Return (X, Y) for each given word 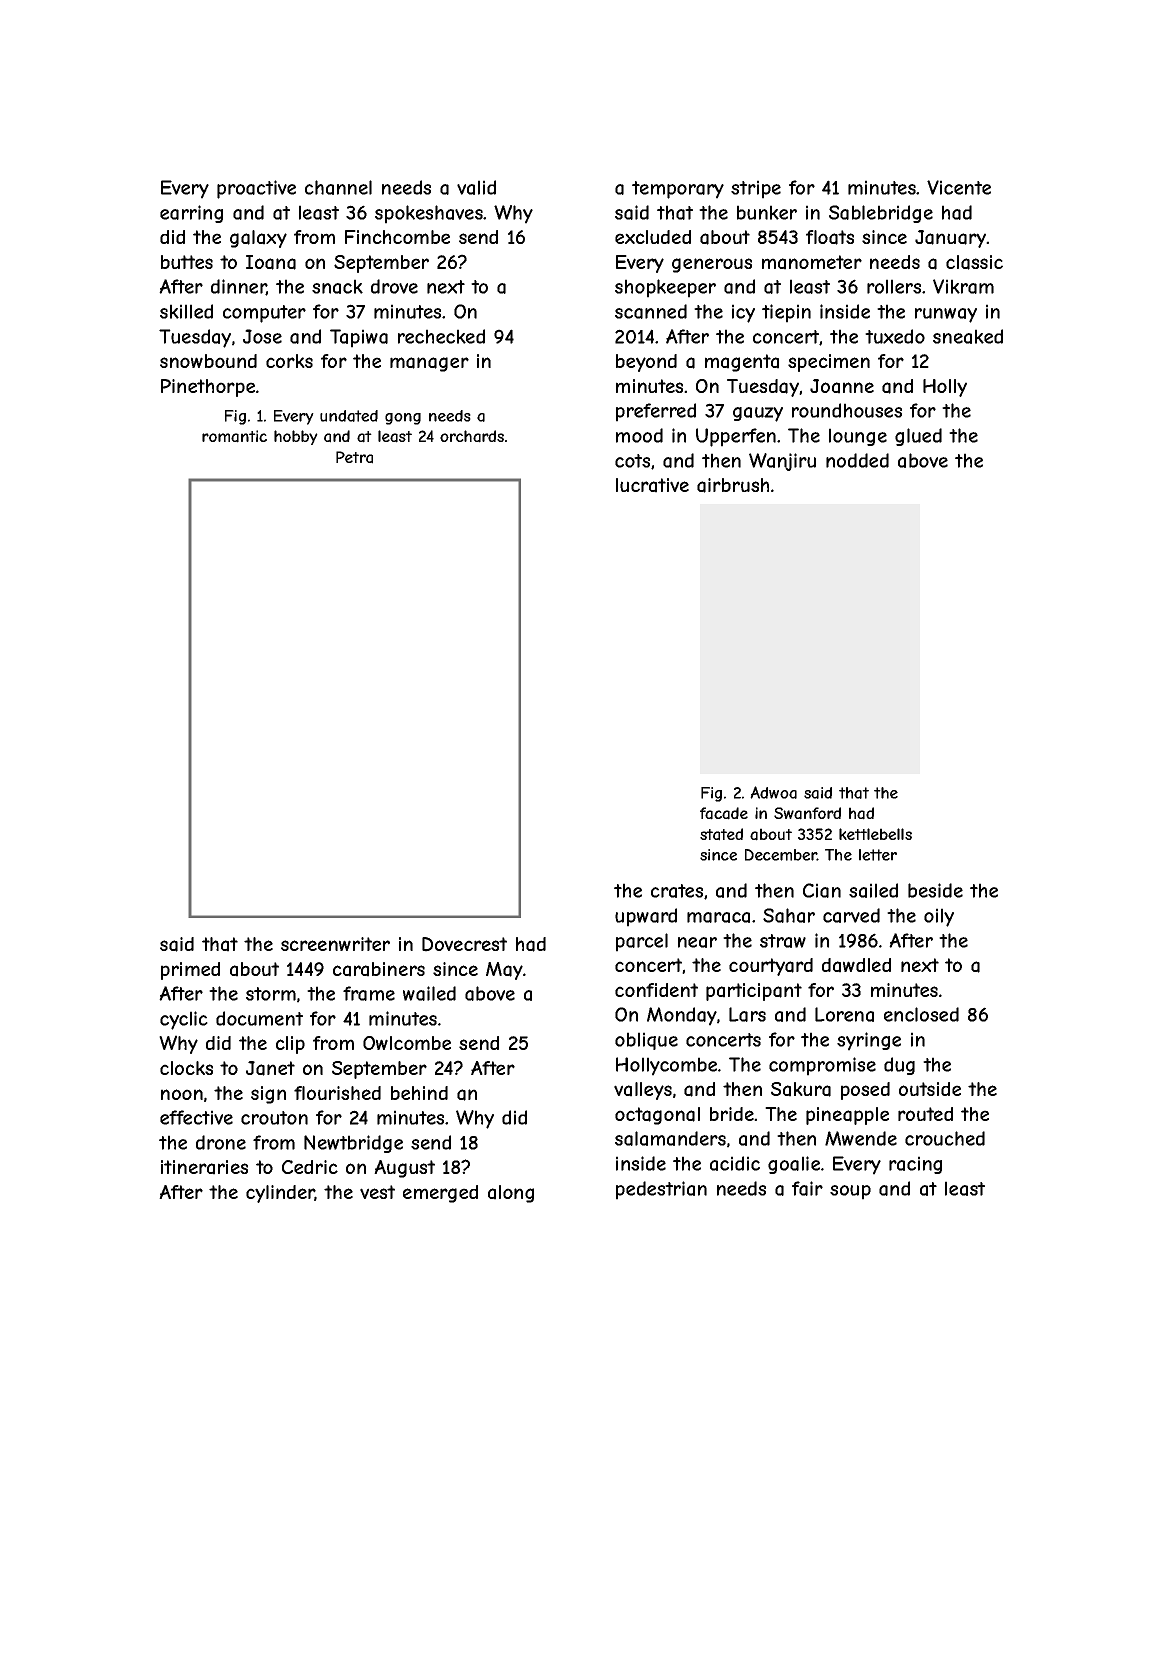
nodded (857, 460)
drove (394, 286)
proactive (256, 189)
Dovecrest (464, 944)
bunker (767, 212)
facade (724, 813)
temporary (678, 190)
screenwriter (335, 944)
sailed (873, 890)
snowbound (208, 361)
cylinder (280, 1194)
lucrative (652, 485)
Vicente (959, 187)
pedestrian (661, 1190)
